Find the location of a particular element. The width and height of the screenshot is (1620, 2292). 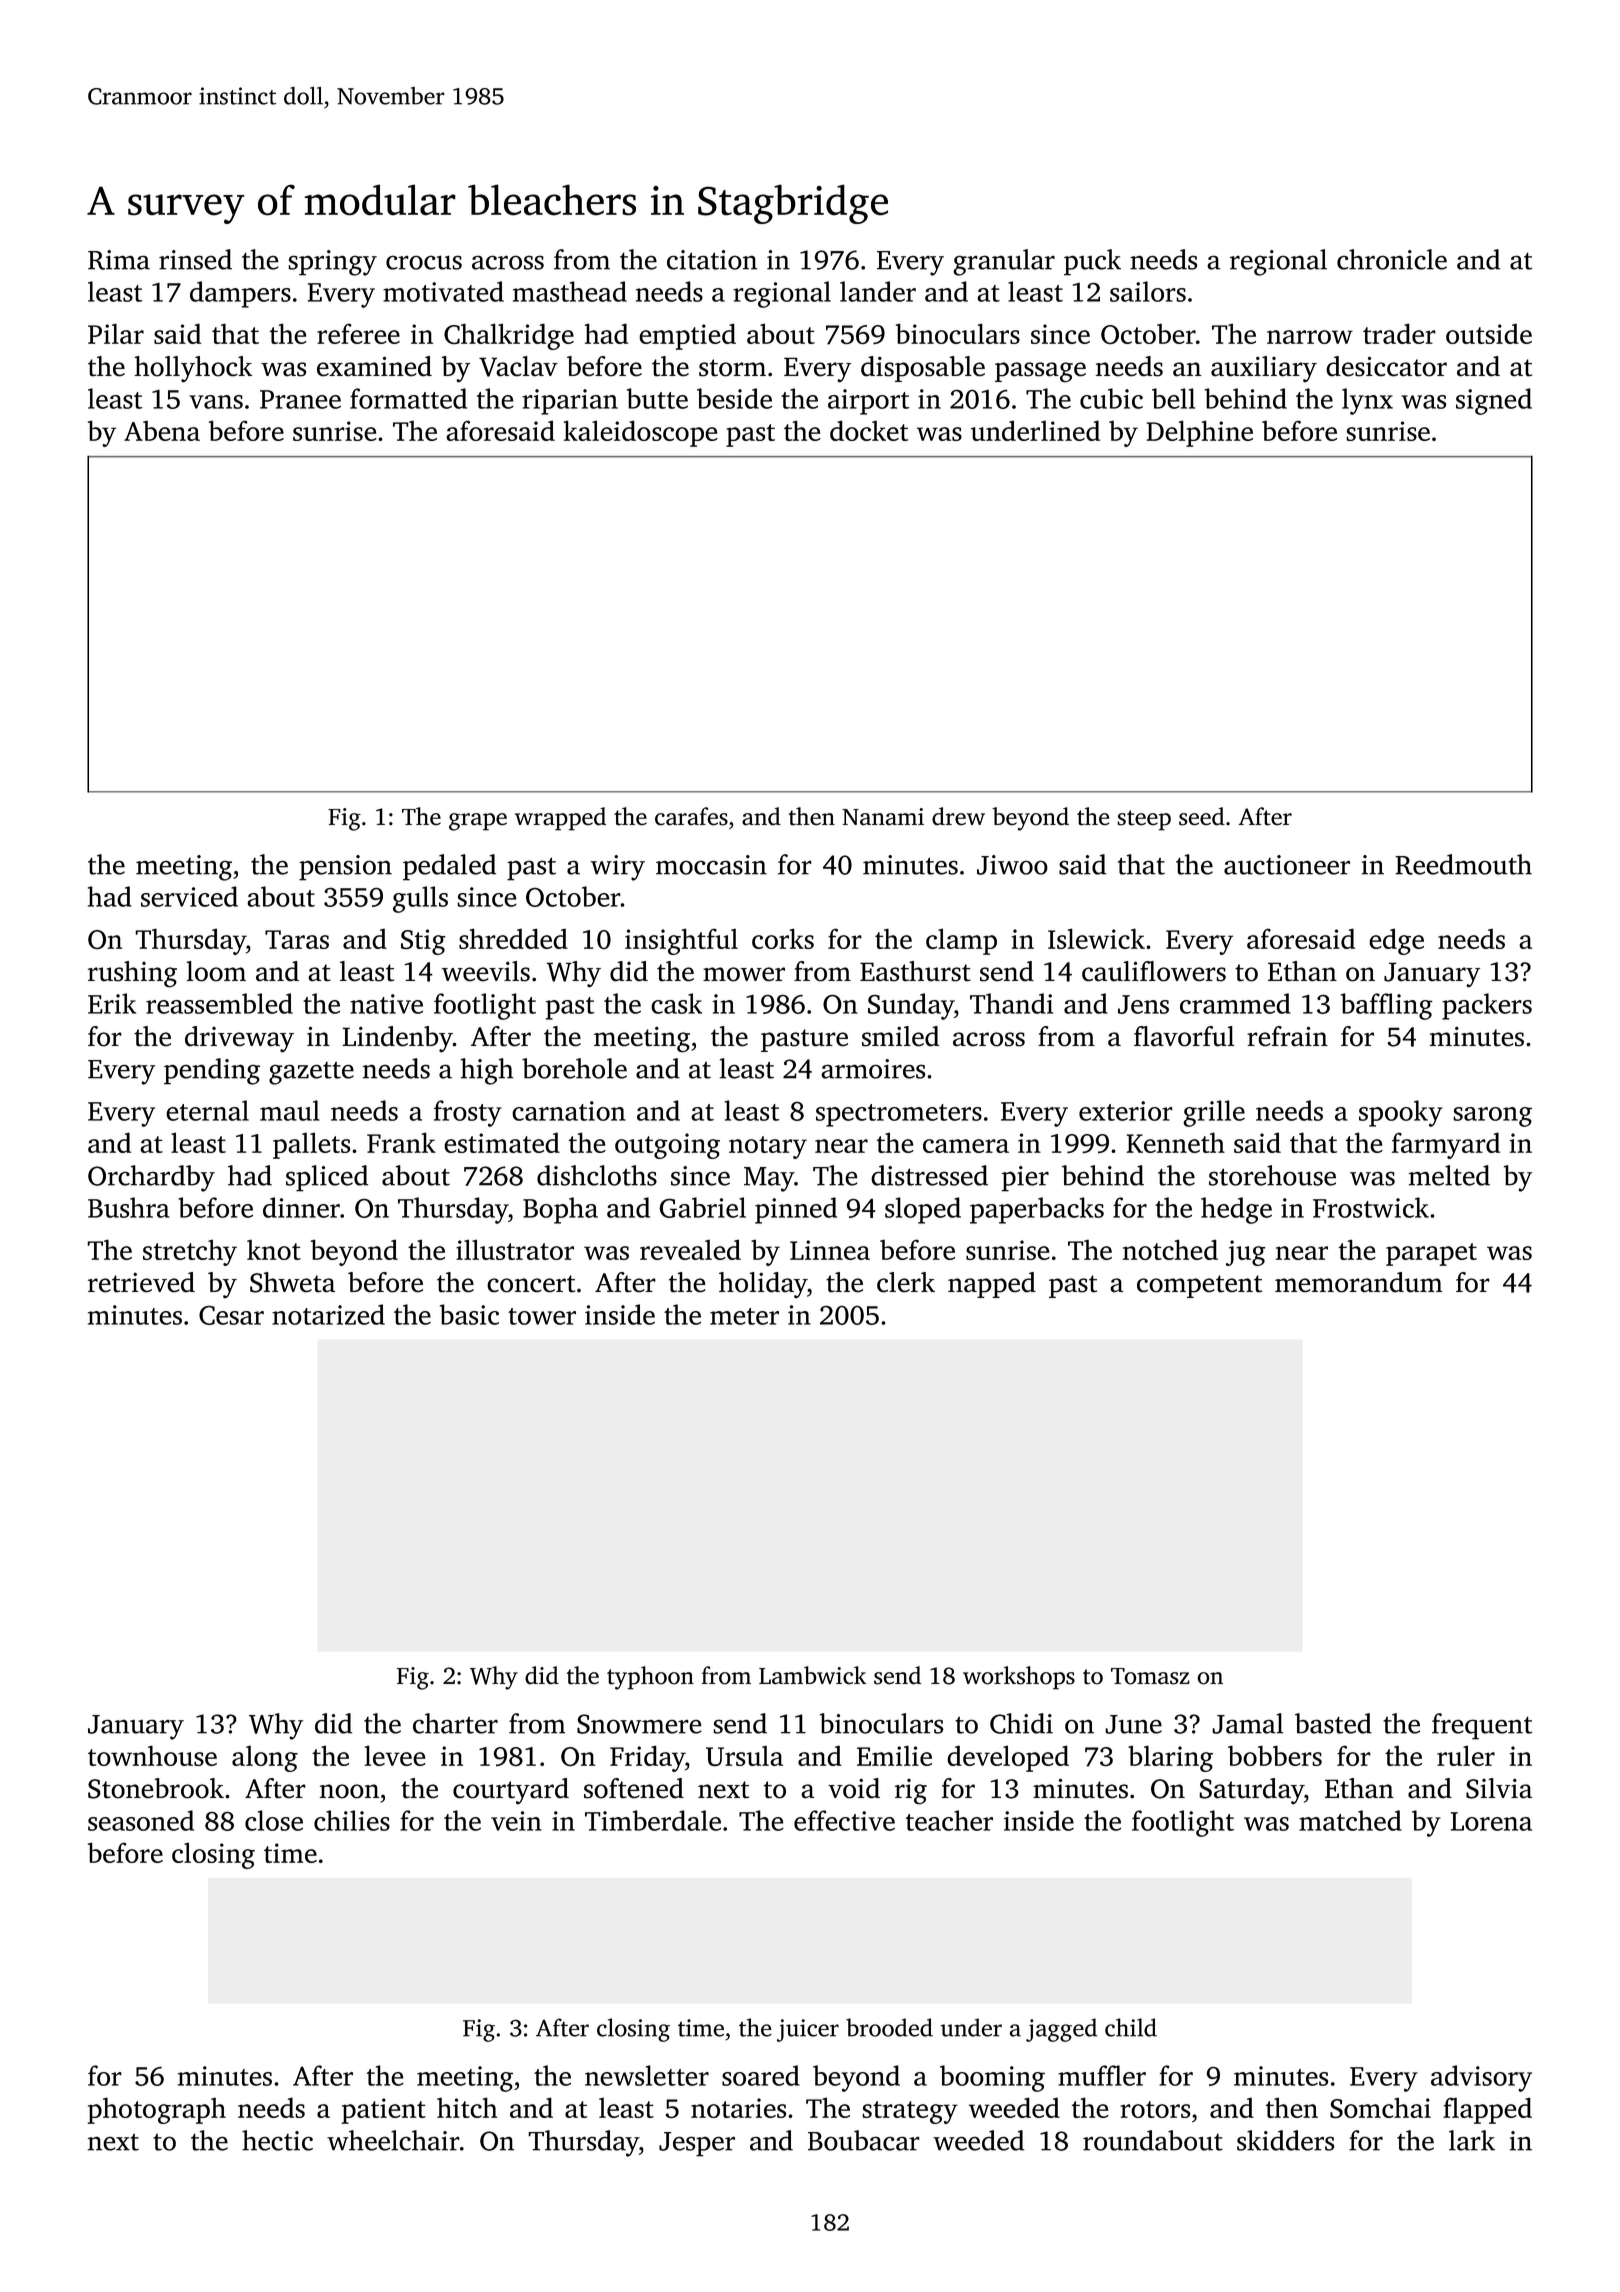

refrain is located at coordinates (1287, 1036).
